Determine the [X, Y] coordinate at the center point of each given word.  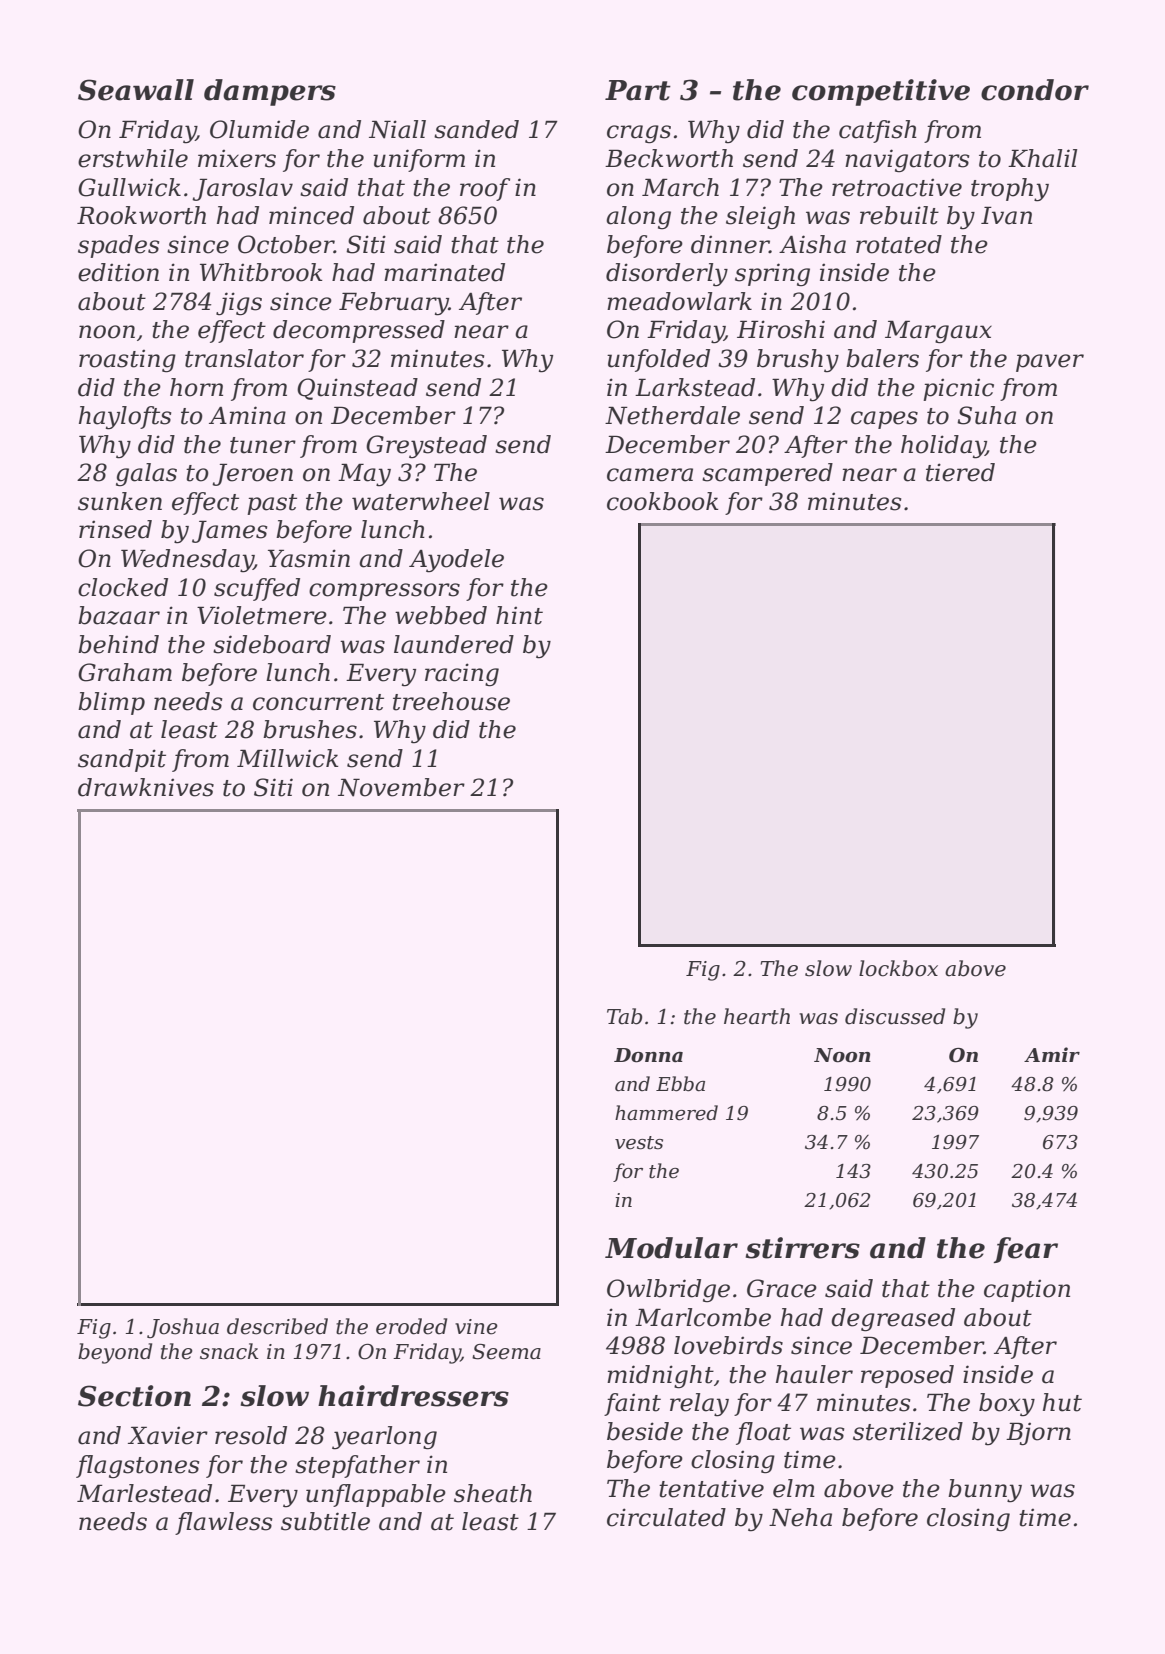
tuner [263, 445]
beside [645, 1431]
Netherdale [672, 415]
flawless [223, 1523]
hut [1062, 1402]
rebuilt [899, 215]
